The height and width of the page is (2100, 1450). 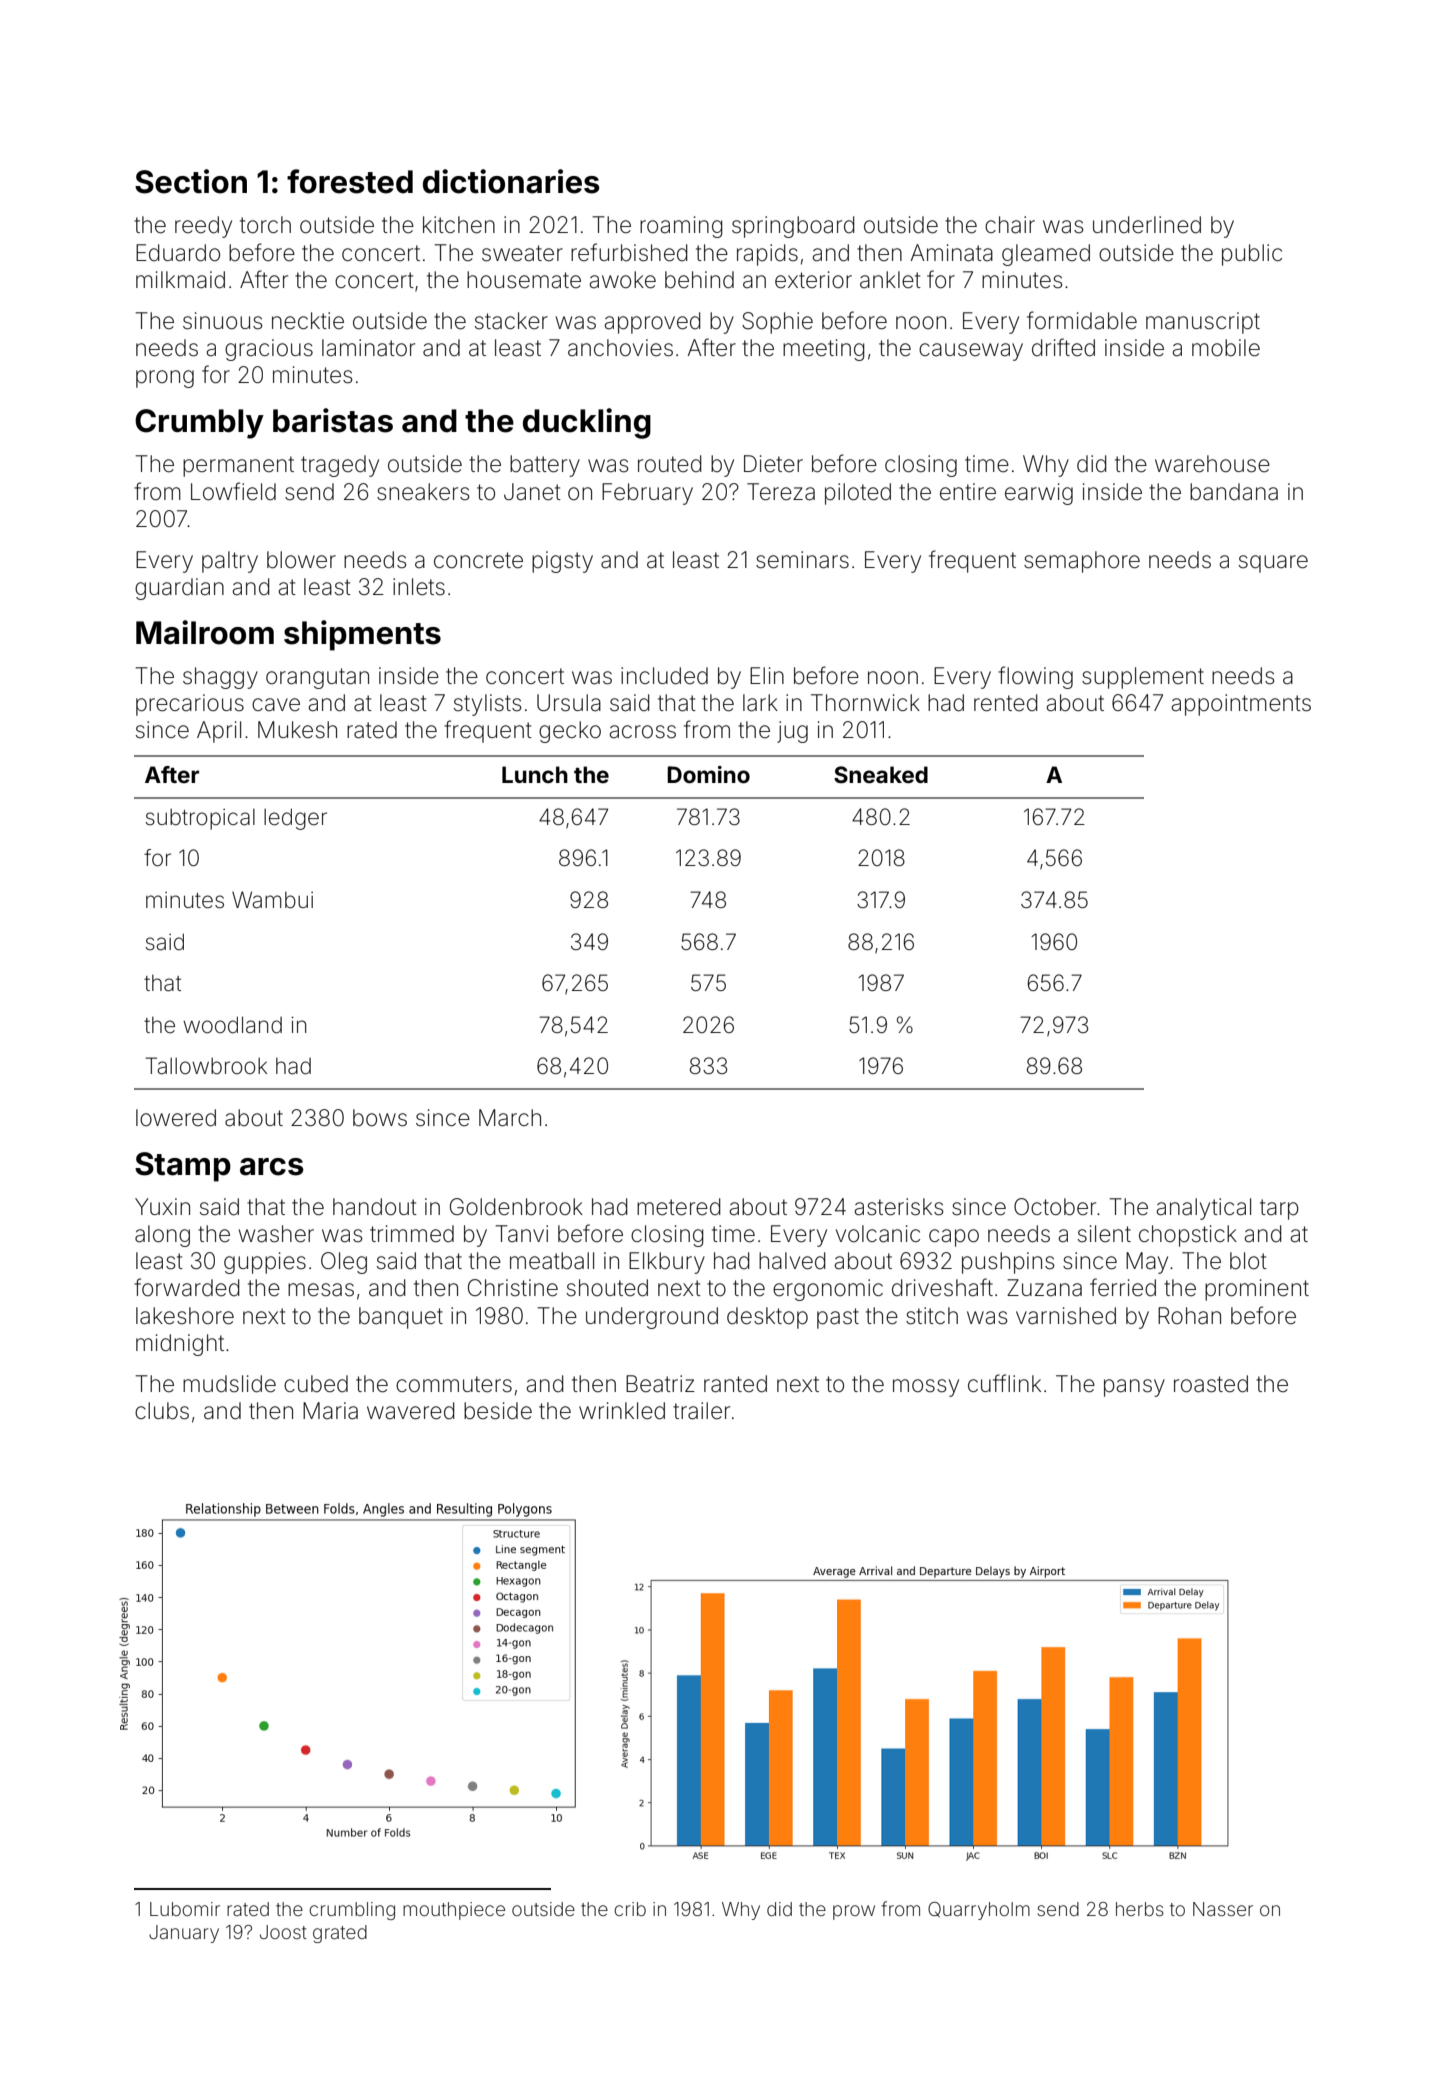 I want to click on wrinkled, so click(x=622, y=1411).
